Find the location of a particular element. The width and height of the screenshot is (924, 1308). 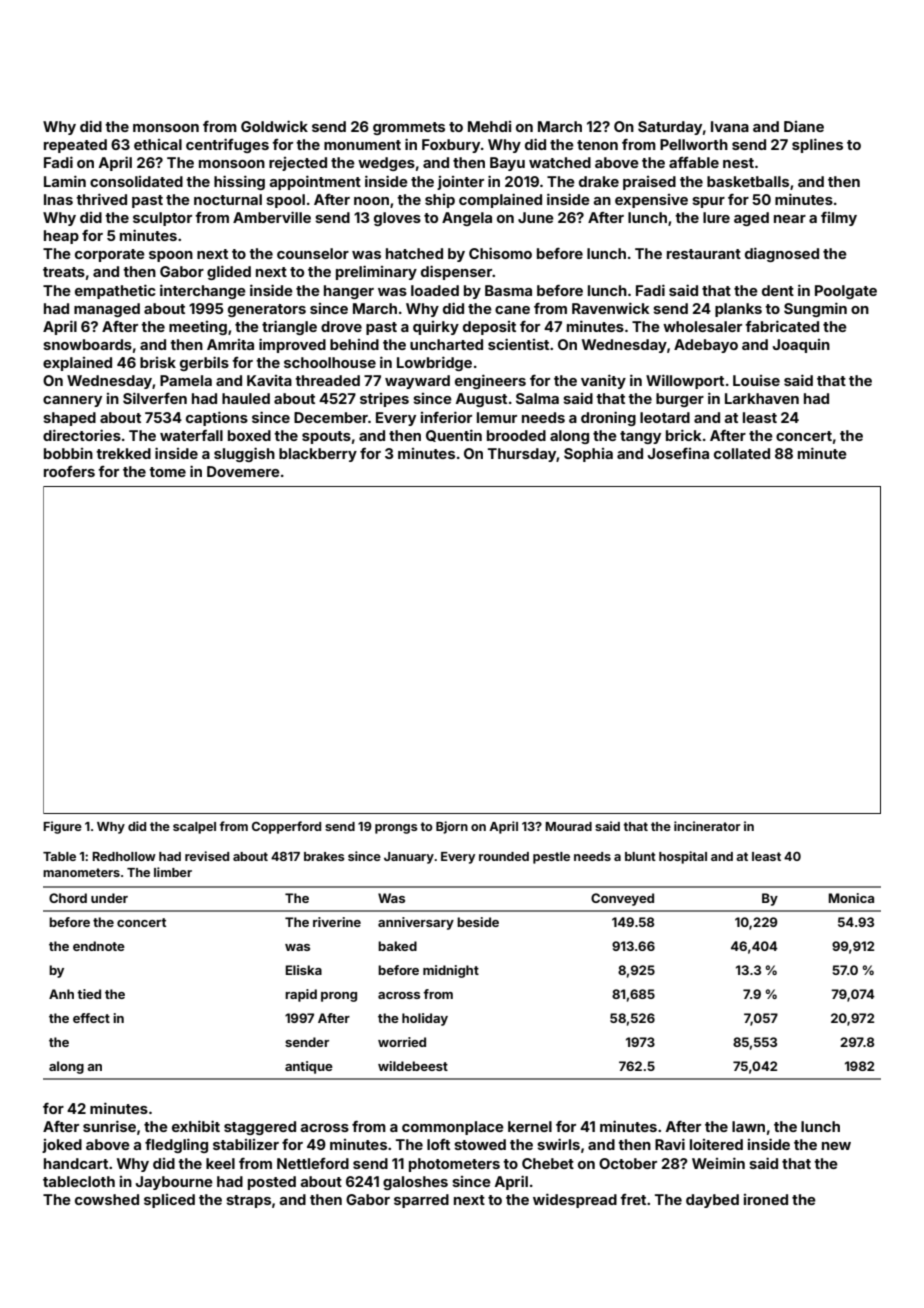

incinerator is located at coordinates (707, 826).
